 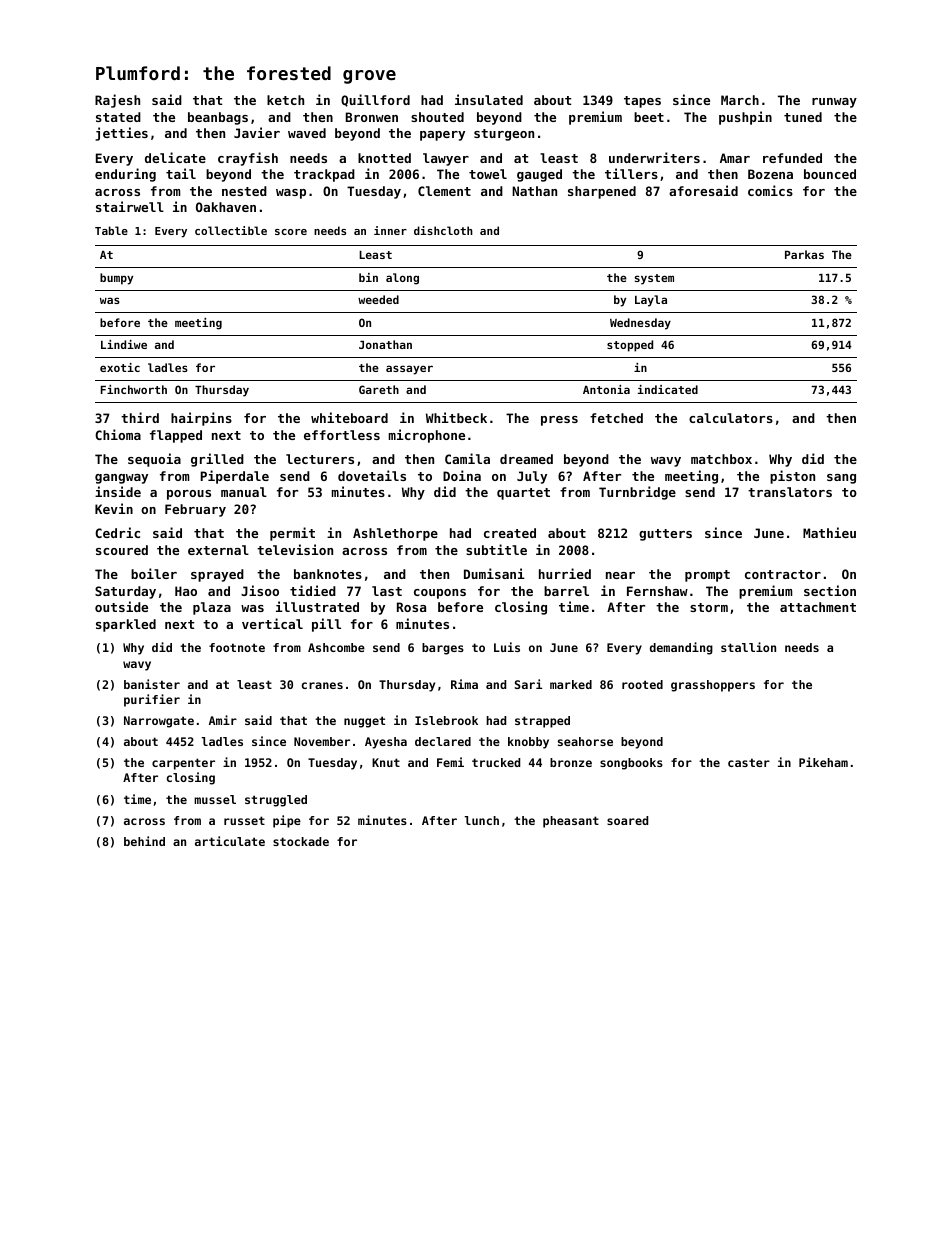 I want to click on collectible, so click(x=231, y=230).
